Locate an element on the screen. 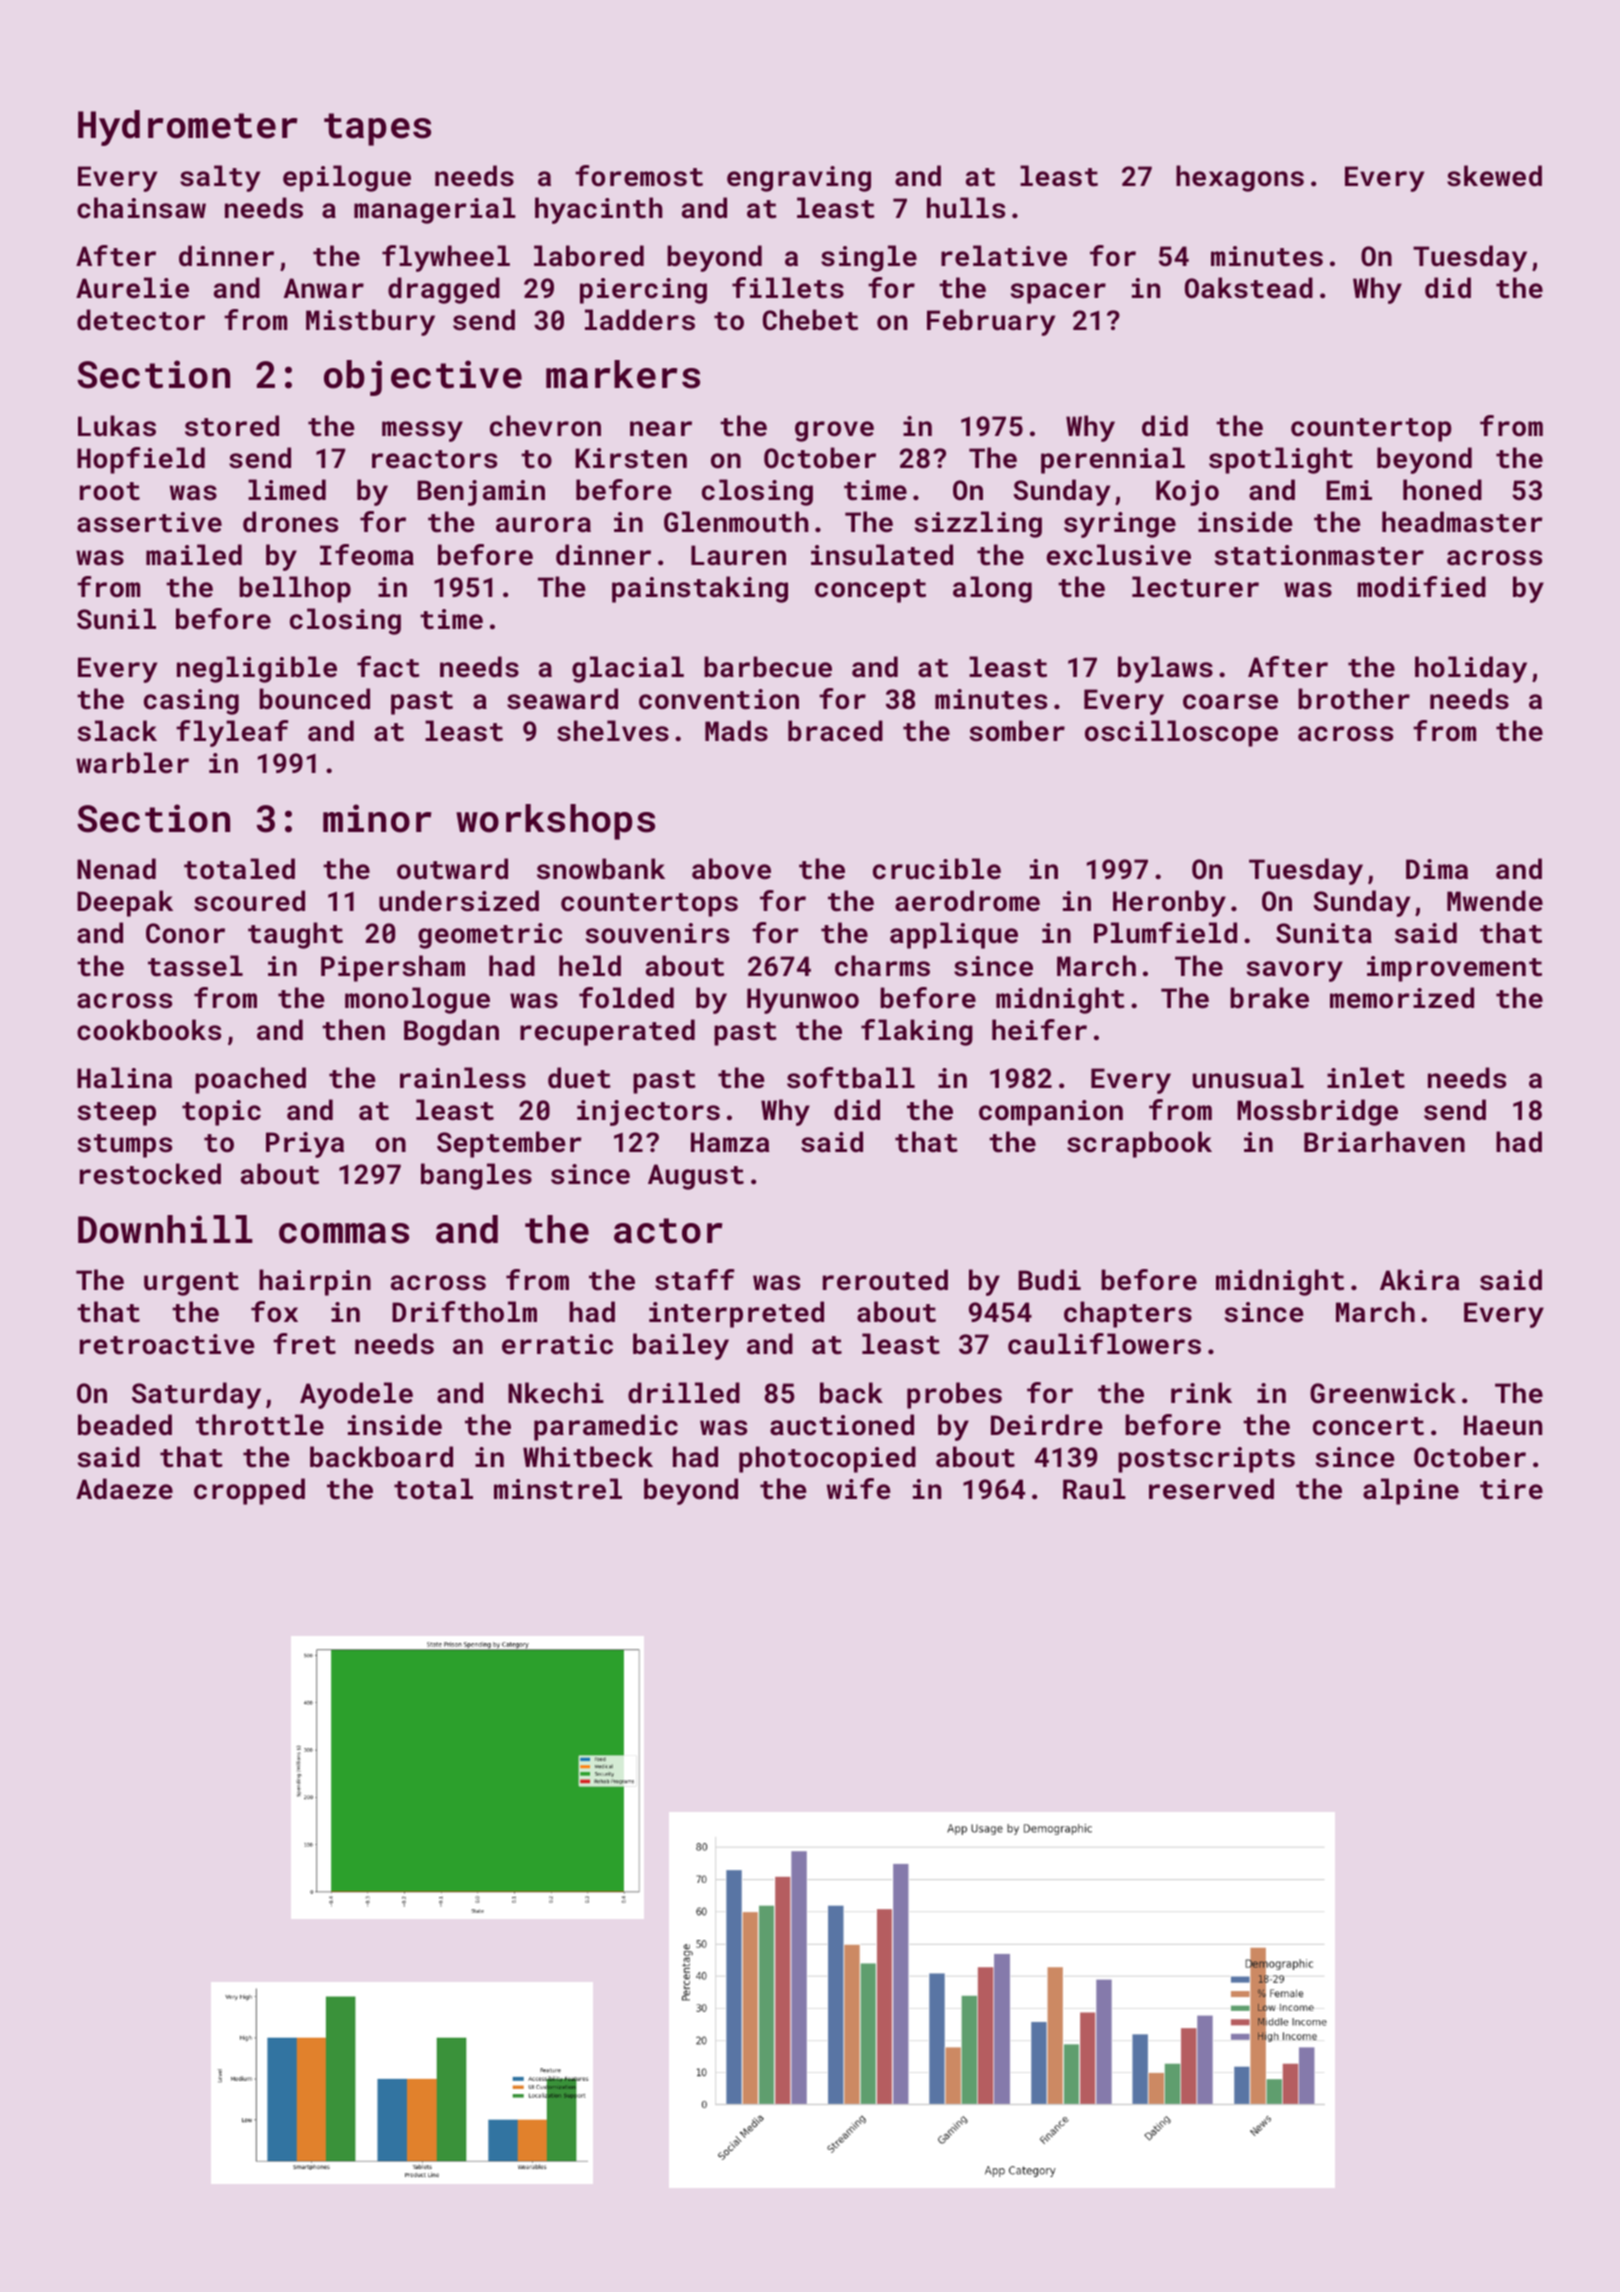 Image resolution: width=1620 pixels, height=2292 pixels. Mwende is located at coordinates (1495, 900).
